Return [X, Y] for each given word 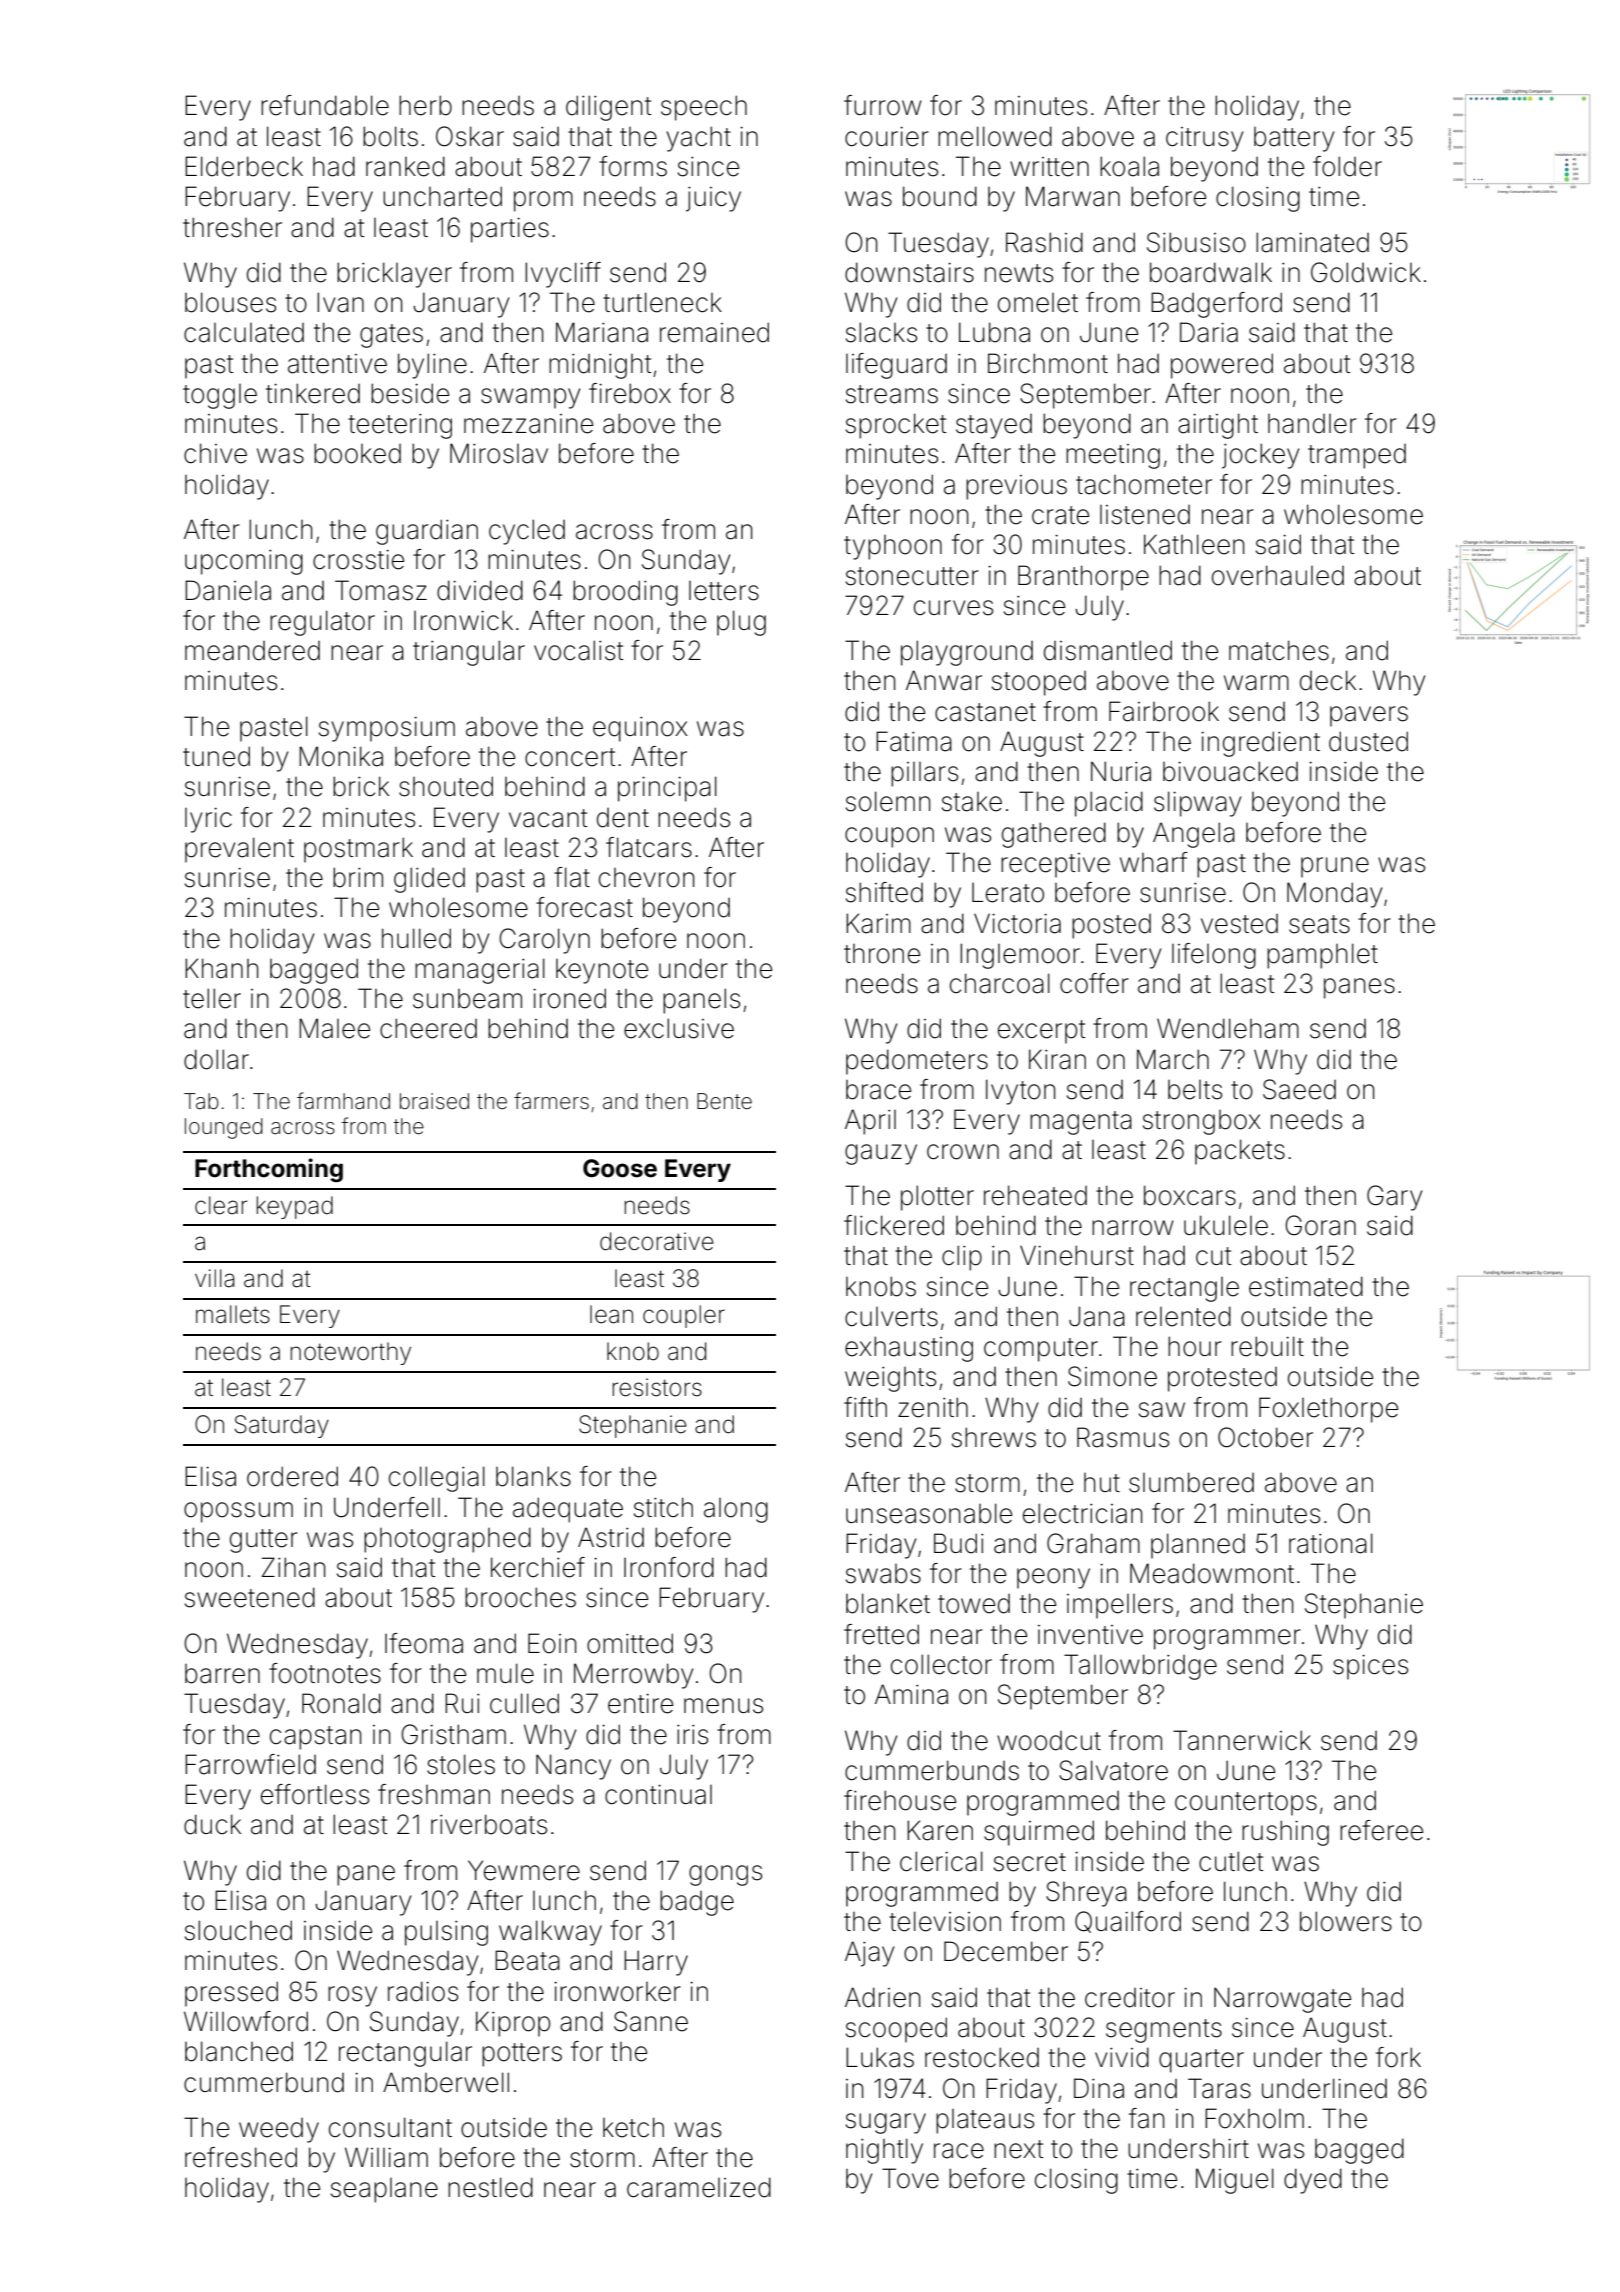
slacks [881, 332]
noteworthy [351, 1353]
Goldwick [1366, 272]
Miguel [1235, 2181]
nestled [490, 2187]
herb [425, 105]
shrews [994, 1437]
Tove [910, 2178]
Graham [1093, 1543]
